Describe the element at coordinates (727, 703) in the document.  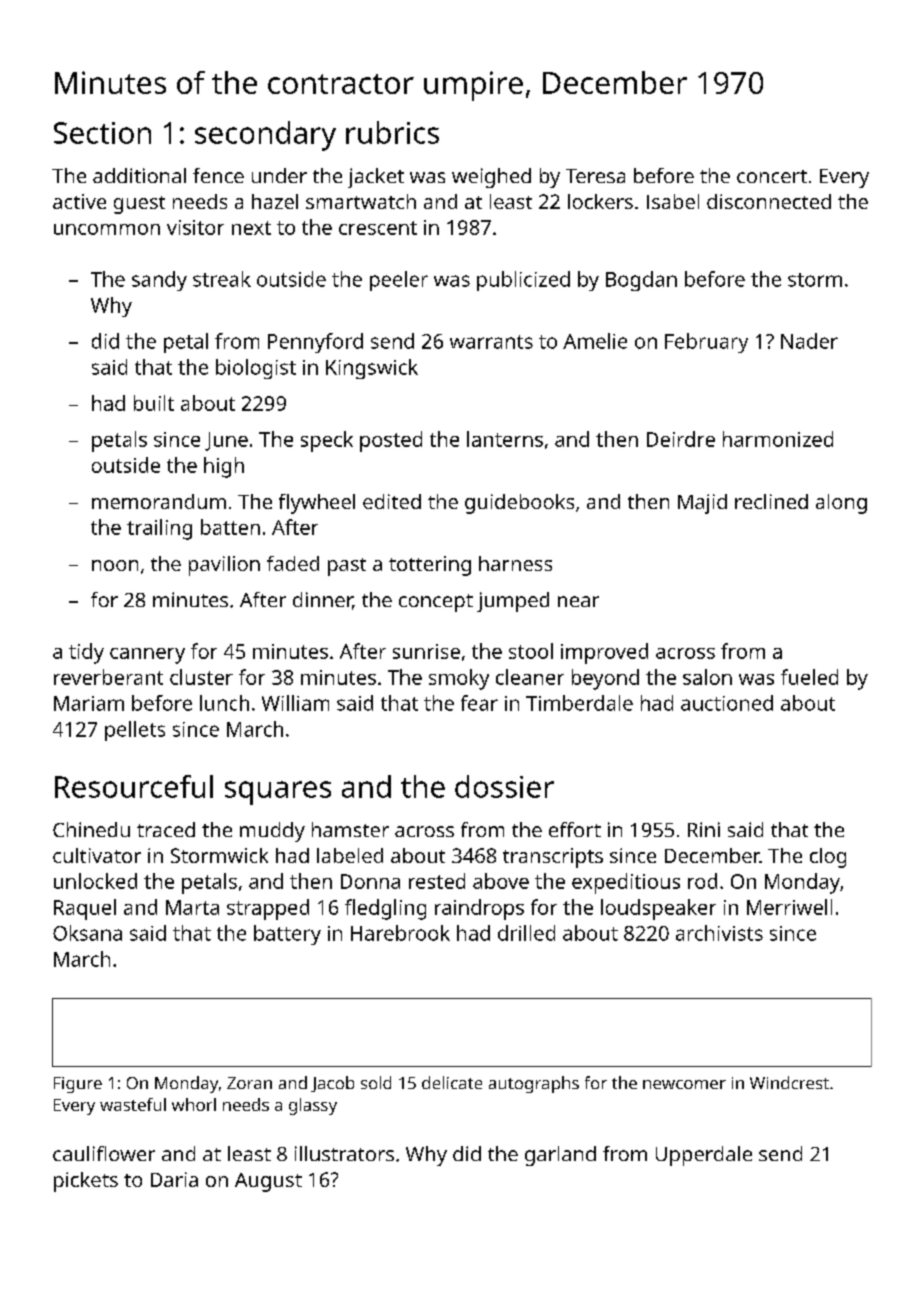
I see `auctioned` at that location.
